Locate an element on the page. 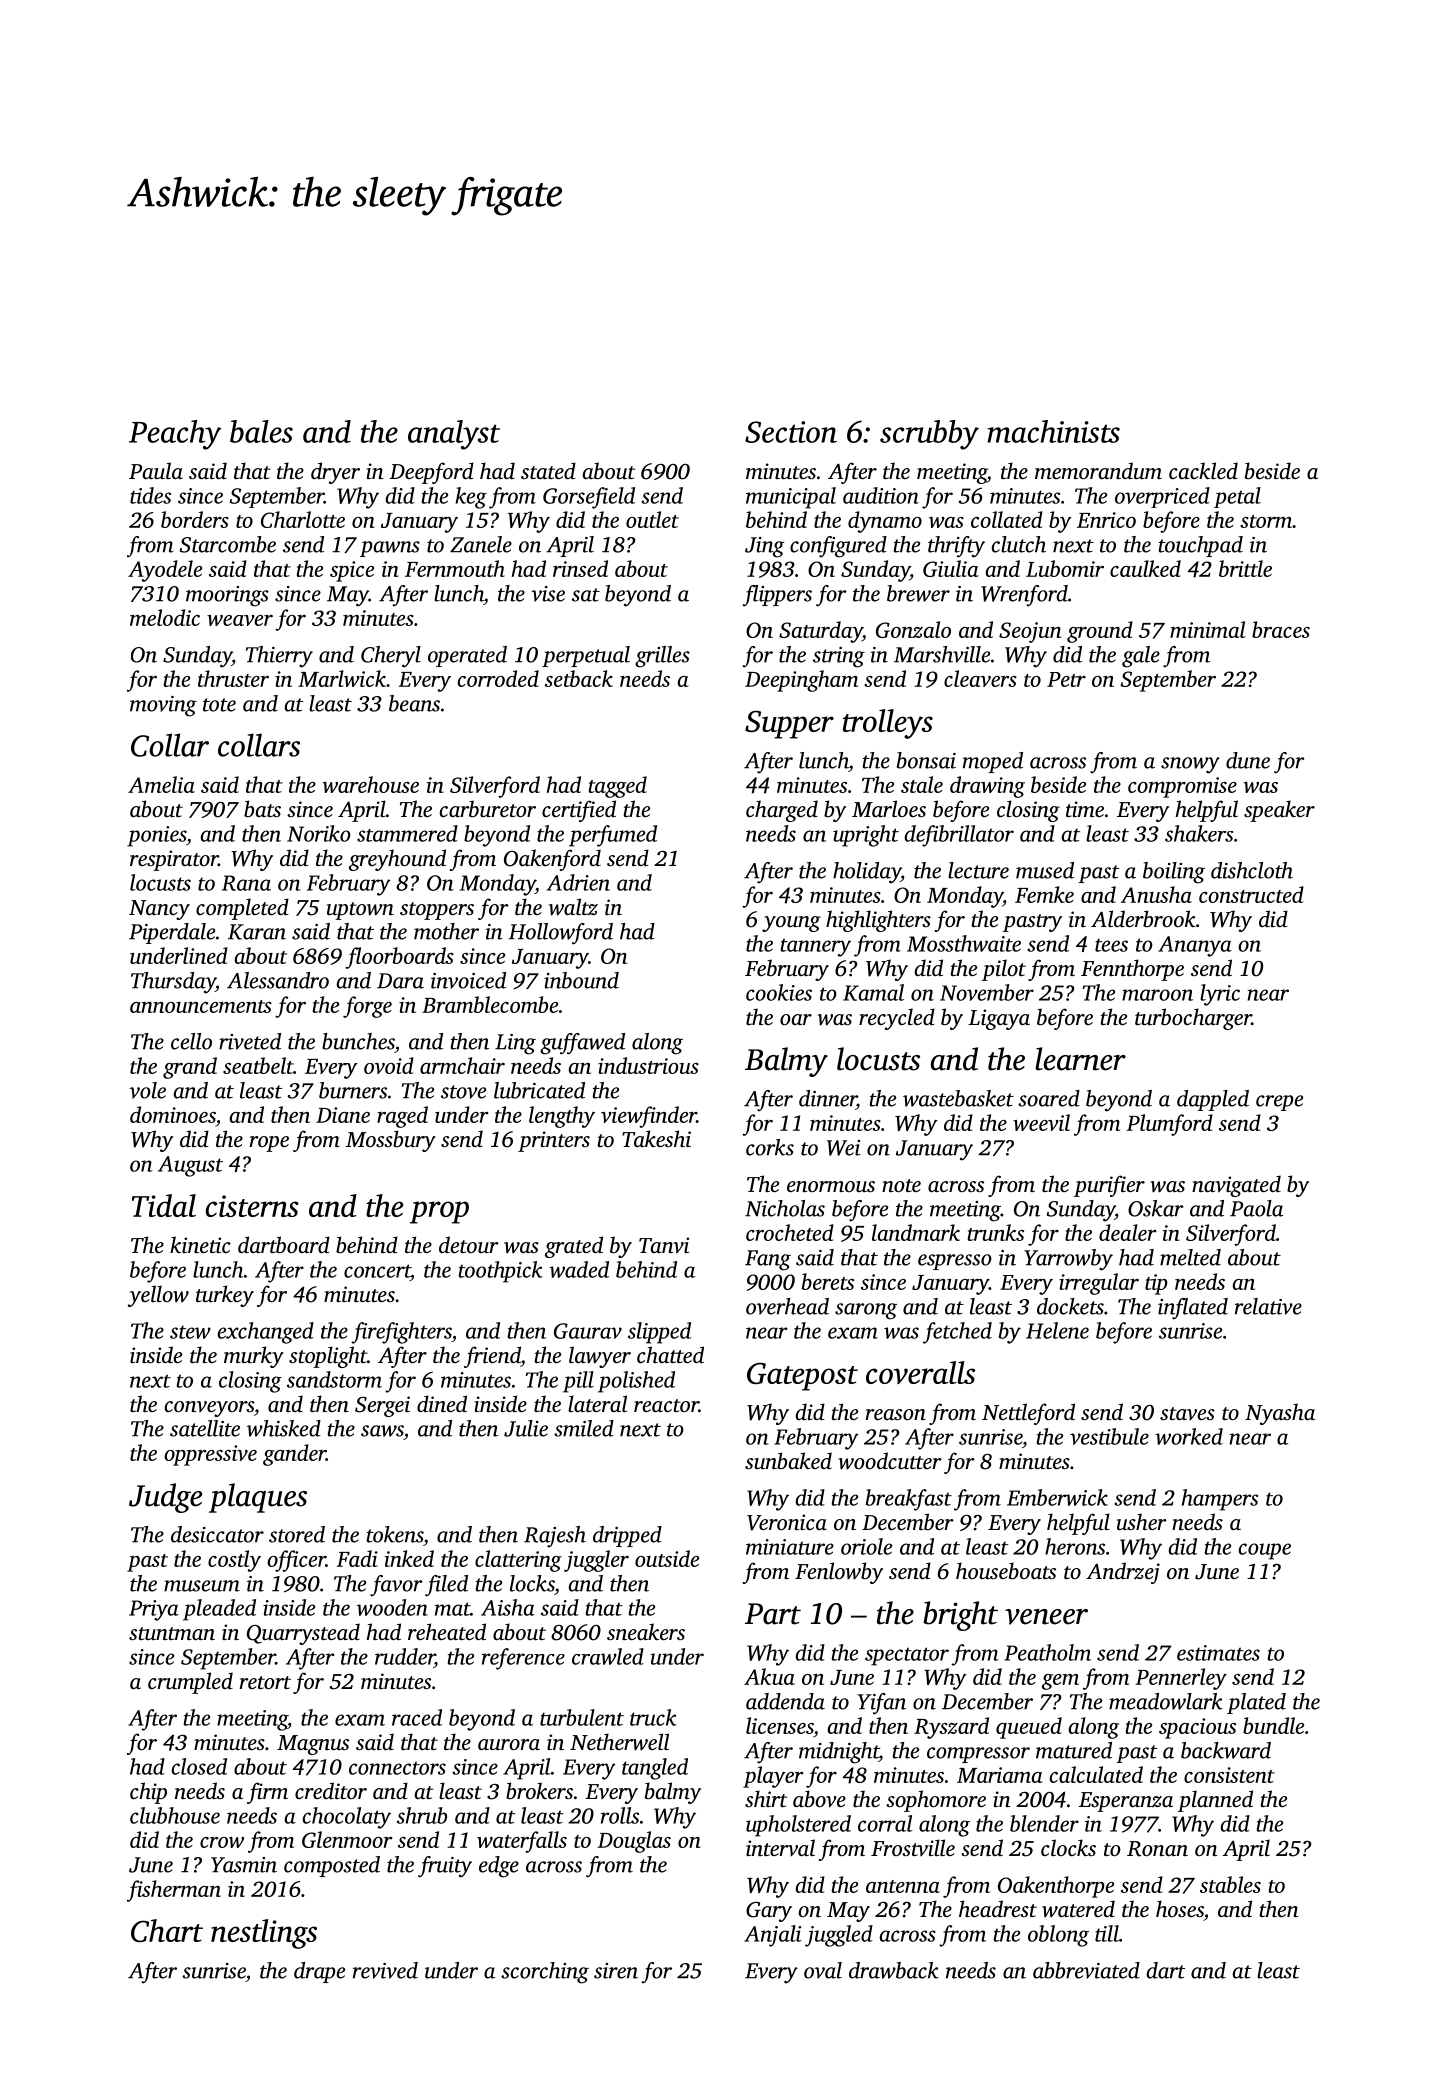 This image has height=2100, width=1450. yellow is located at coordinates (158, 1296).
